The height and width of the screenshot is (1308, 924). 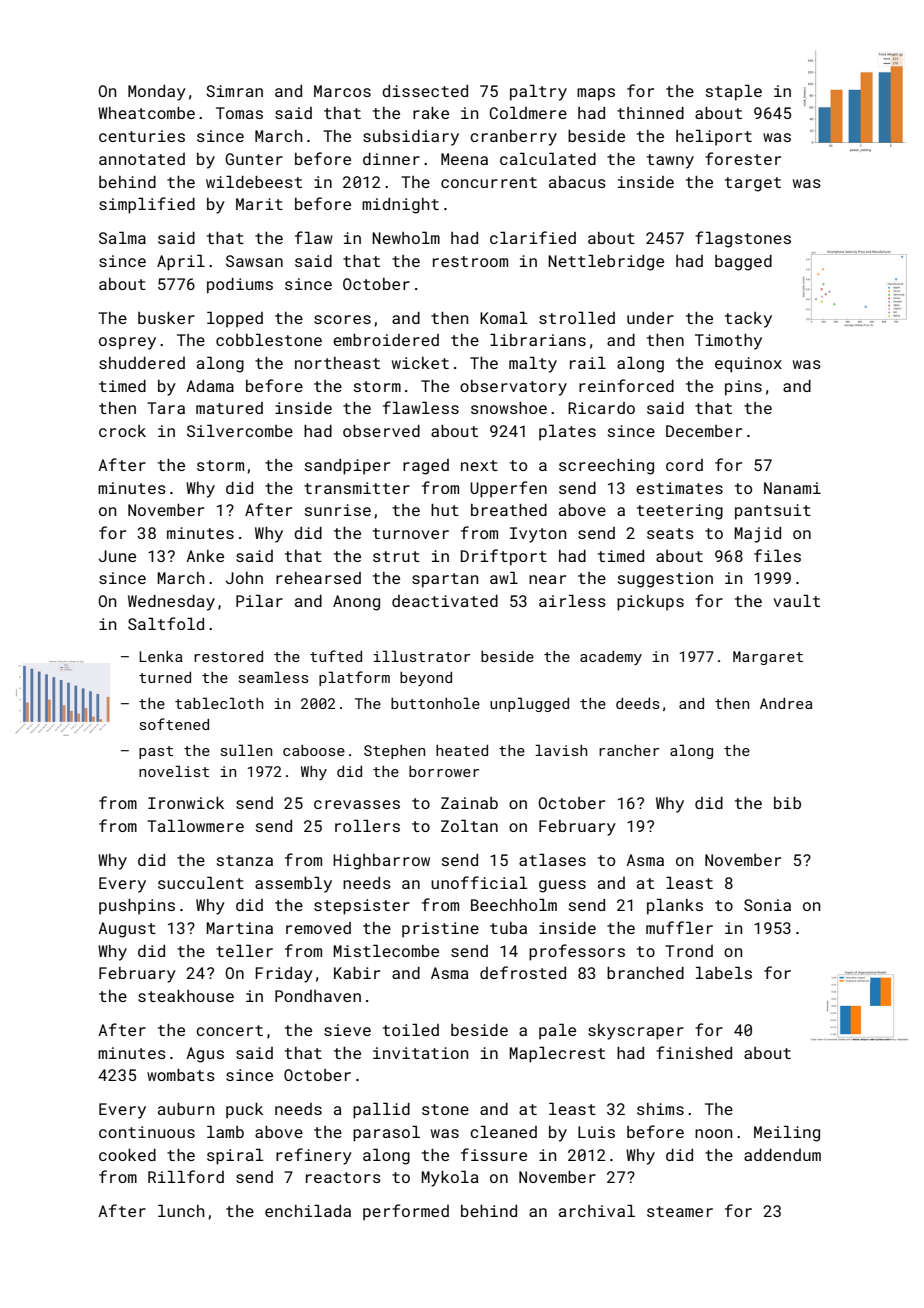 I want to click on paltry, so click(x=538, y=92).
